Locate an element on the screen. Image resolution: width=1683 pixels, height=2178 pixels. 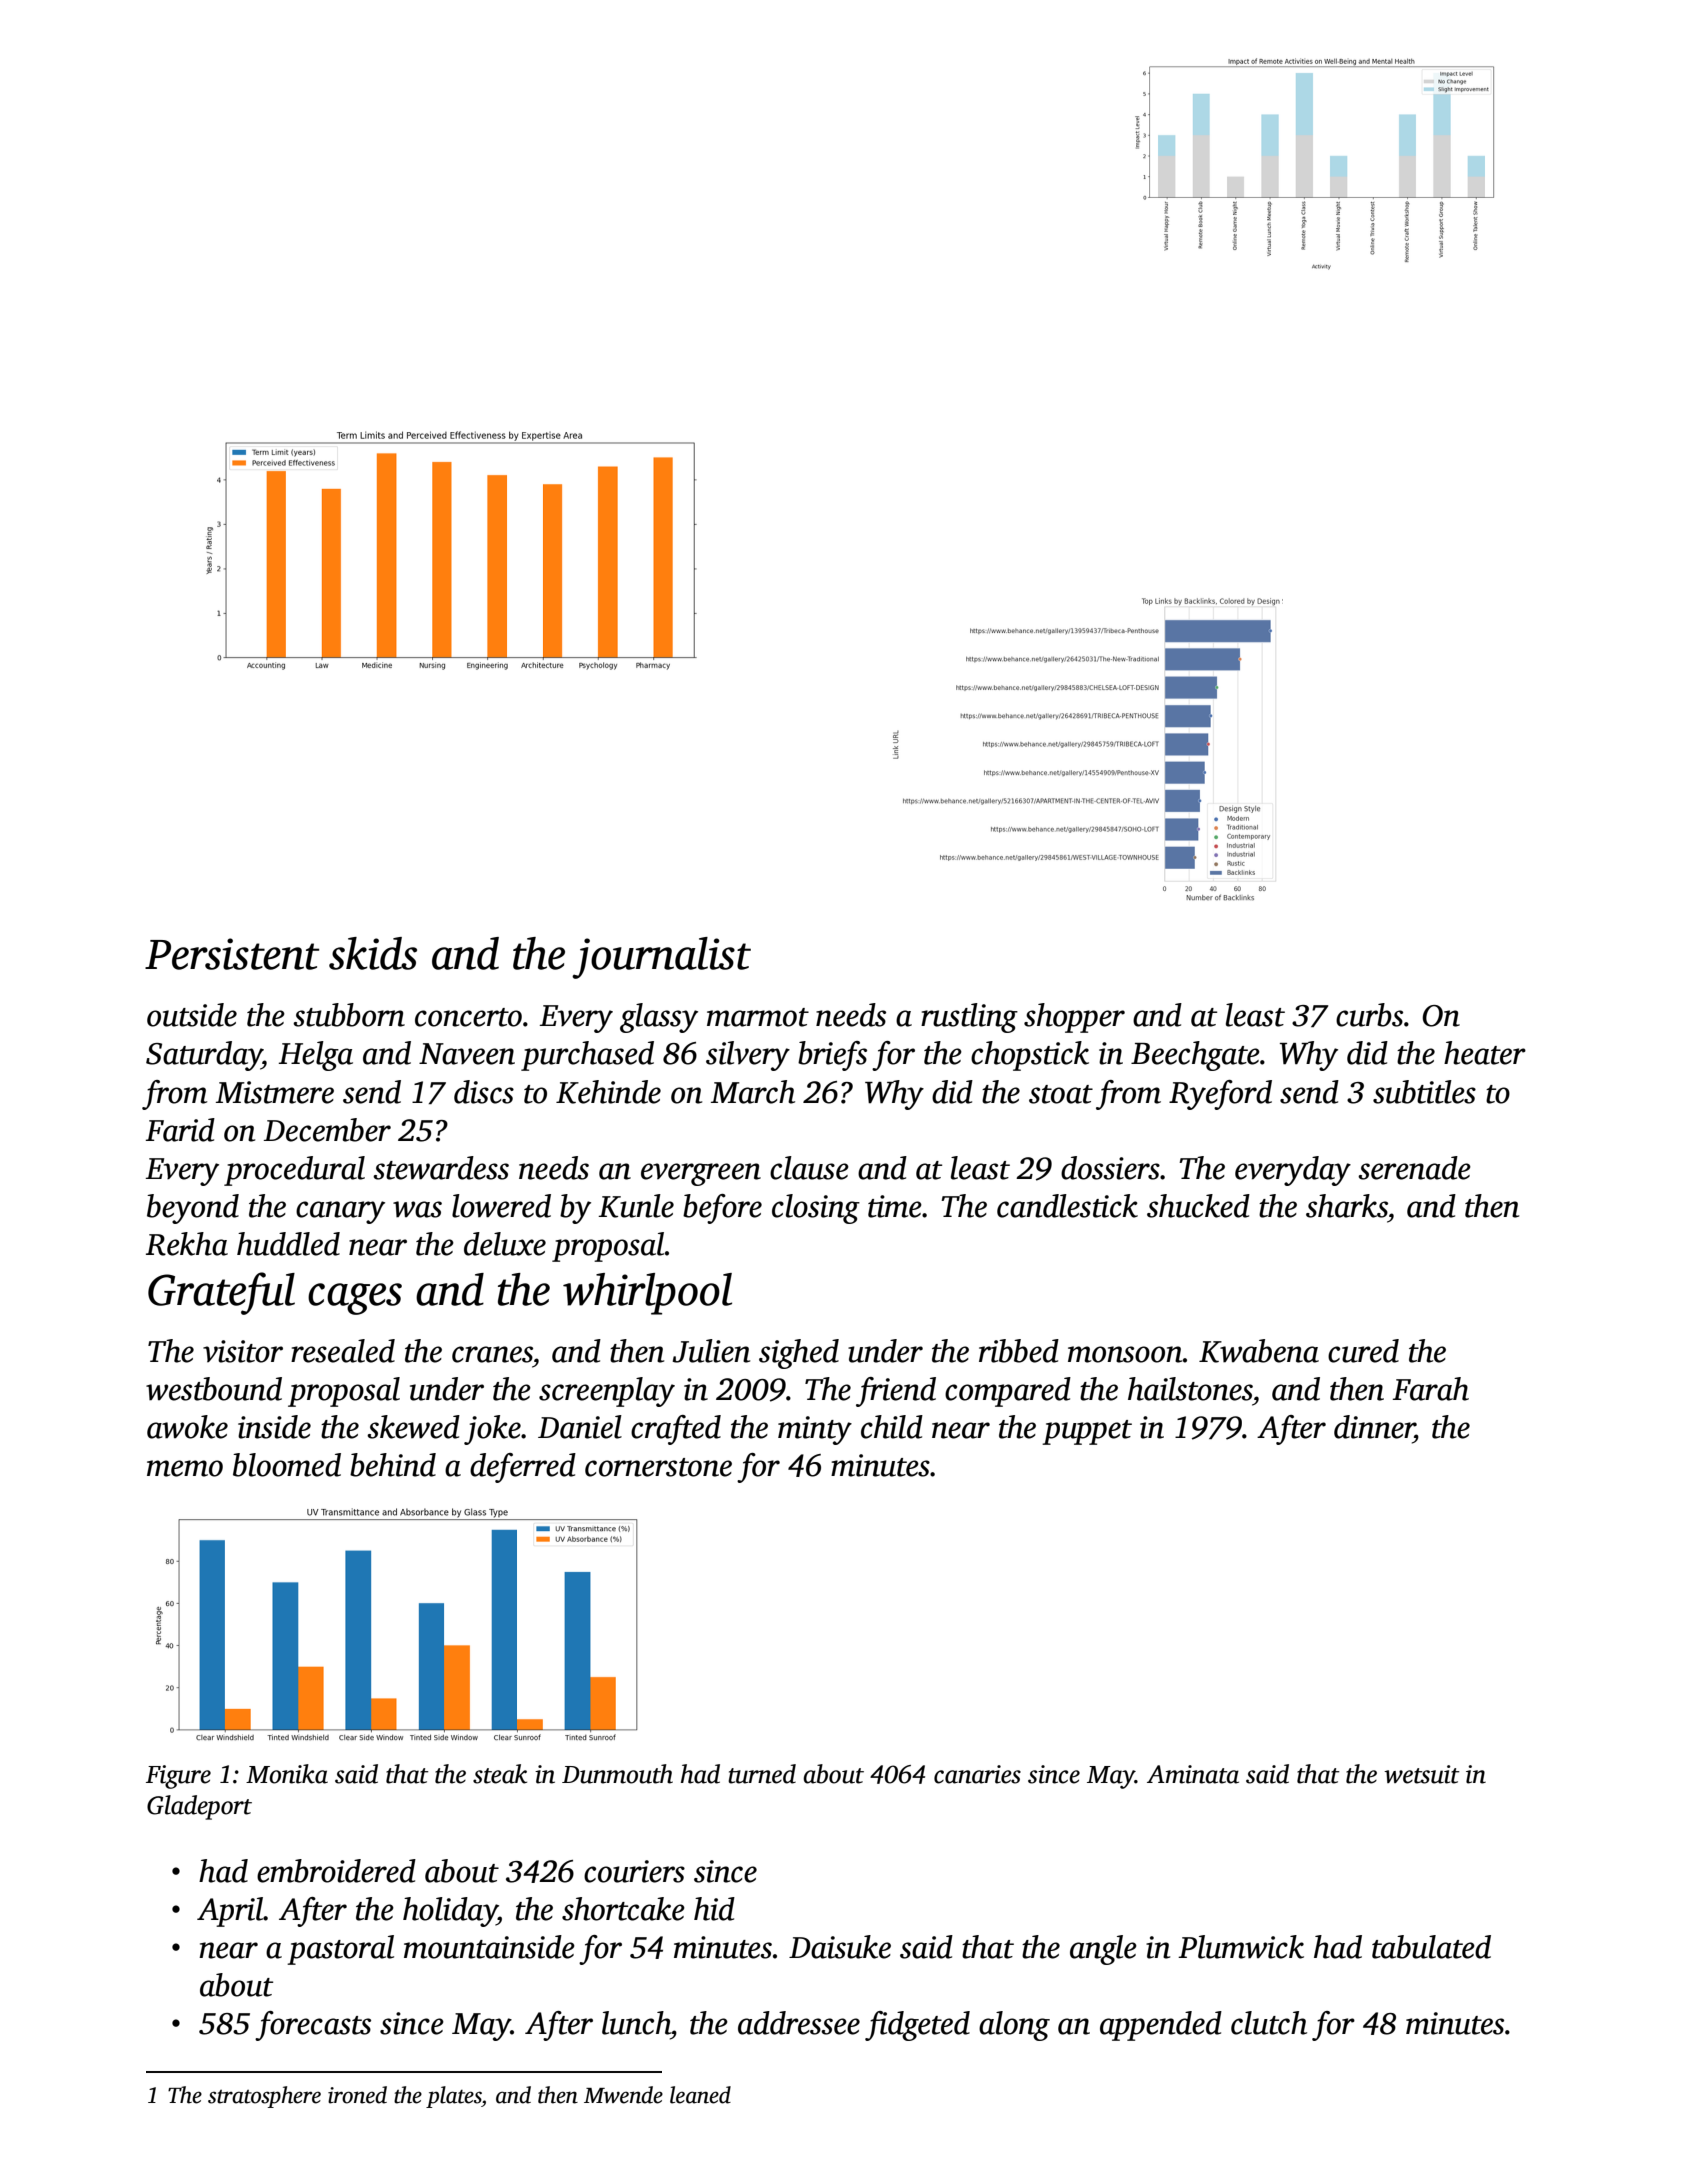
joke is located at coordinates (492, 1430).
